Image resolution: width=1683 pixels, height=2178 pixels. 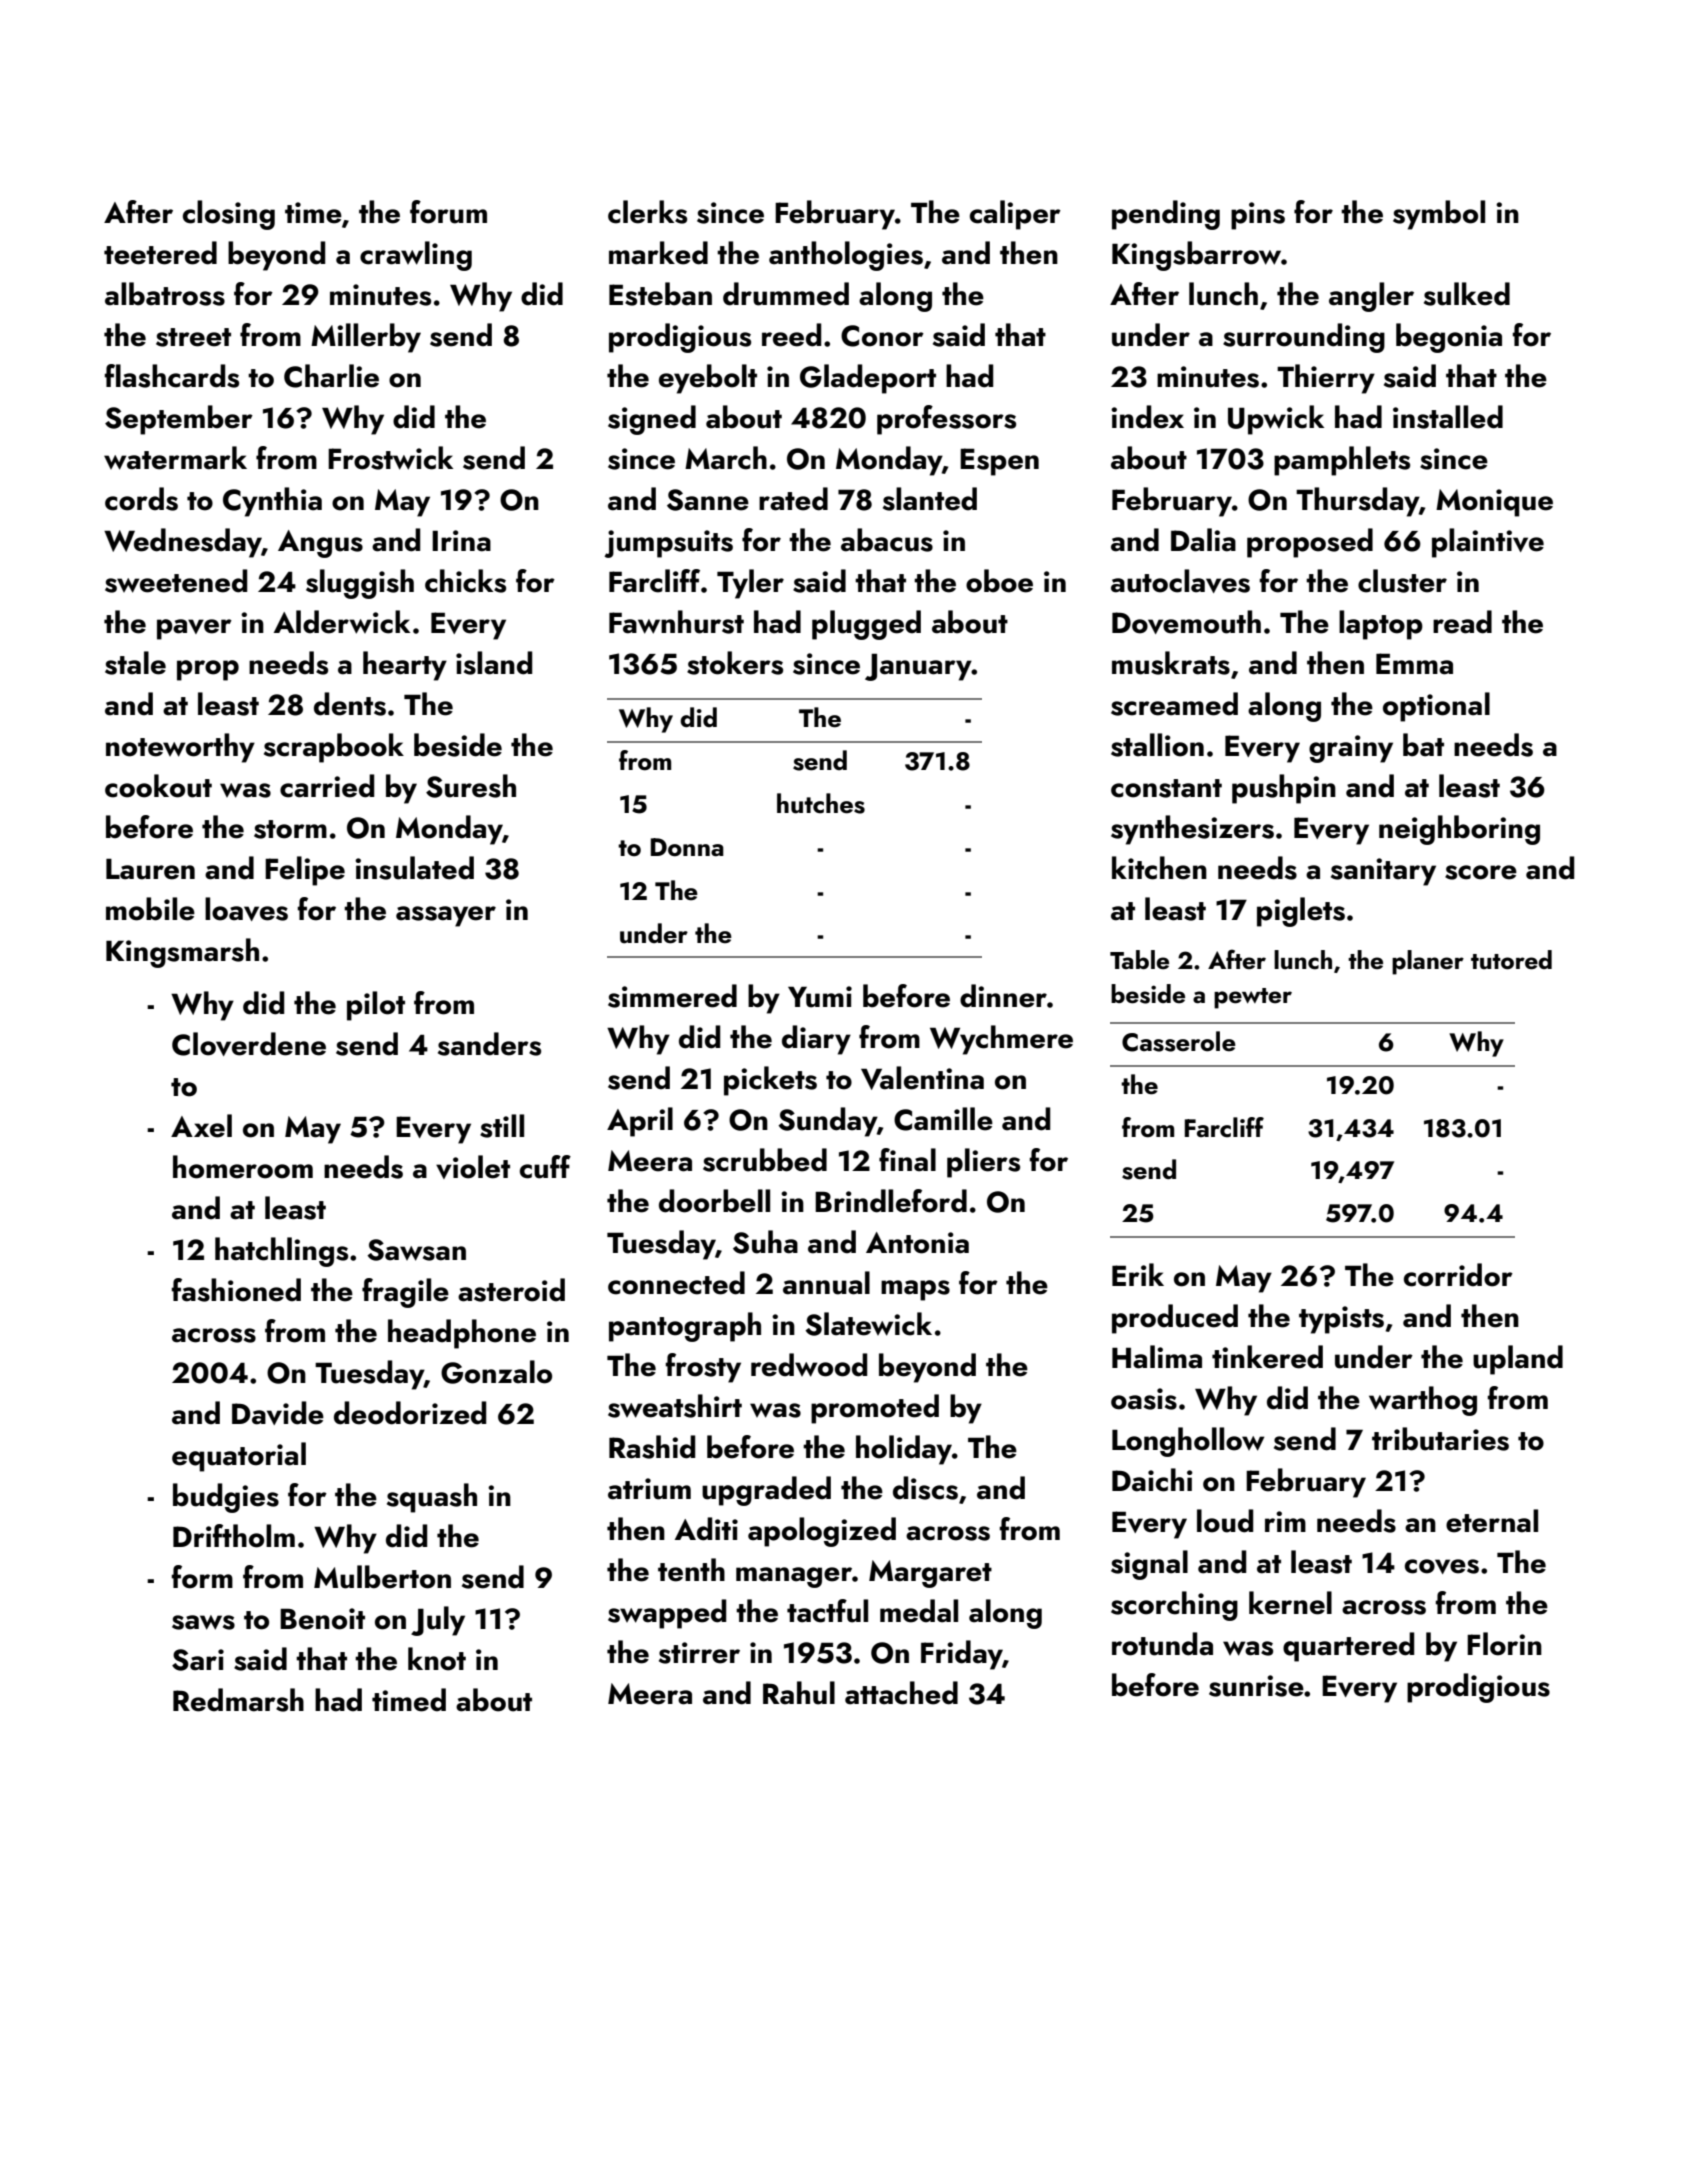 I want to click on Friday, so click(x=962, y=1655).
